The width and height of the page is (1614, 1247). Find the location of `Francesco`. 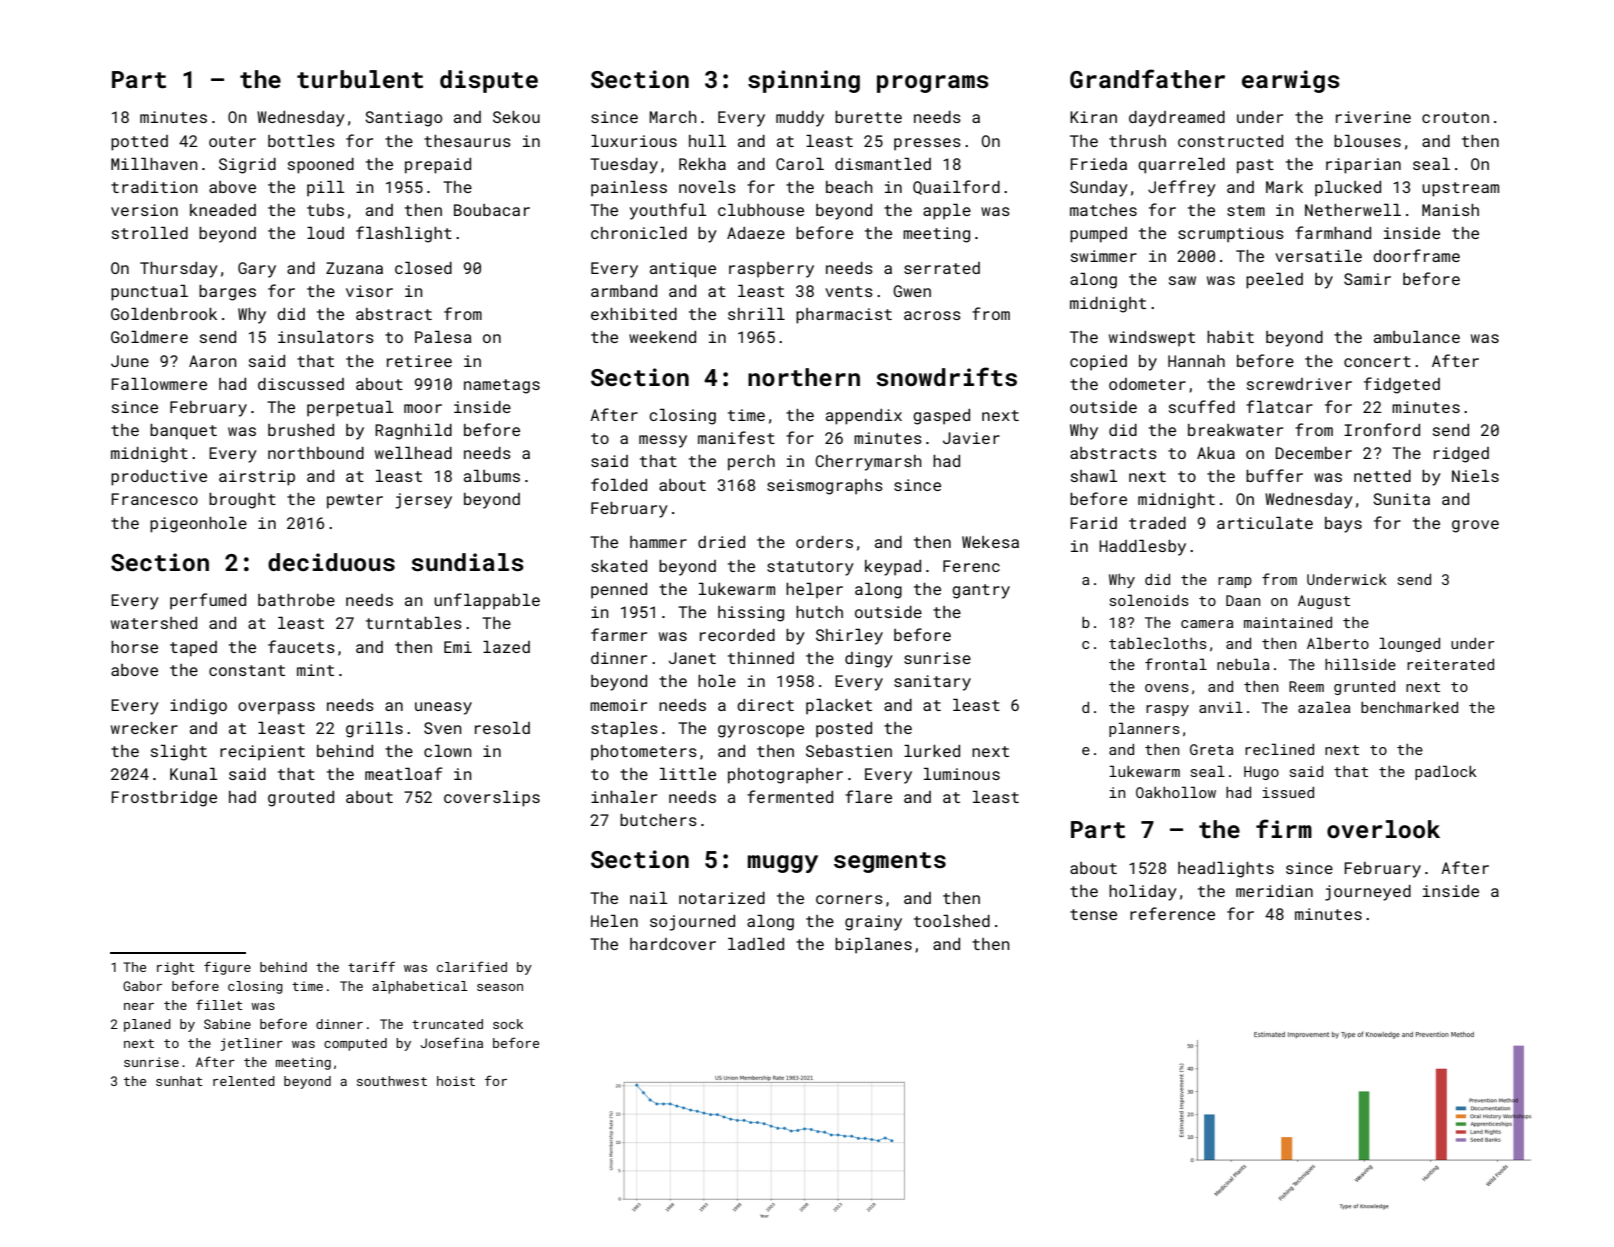

Francesco is located at coordinates (154, 499).
